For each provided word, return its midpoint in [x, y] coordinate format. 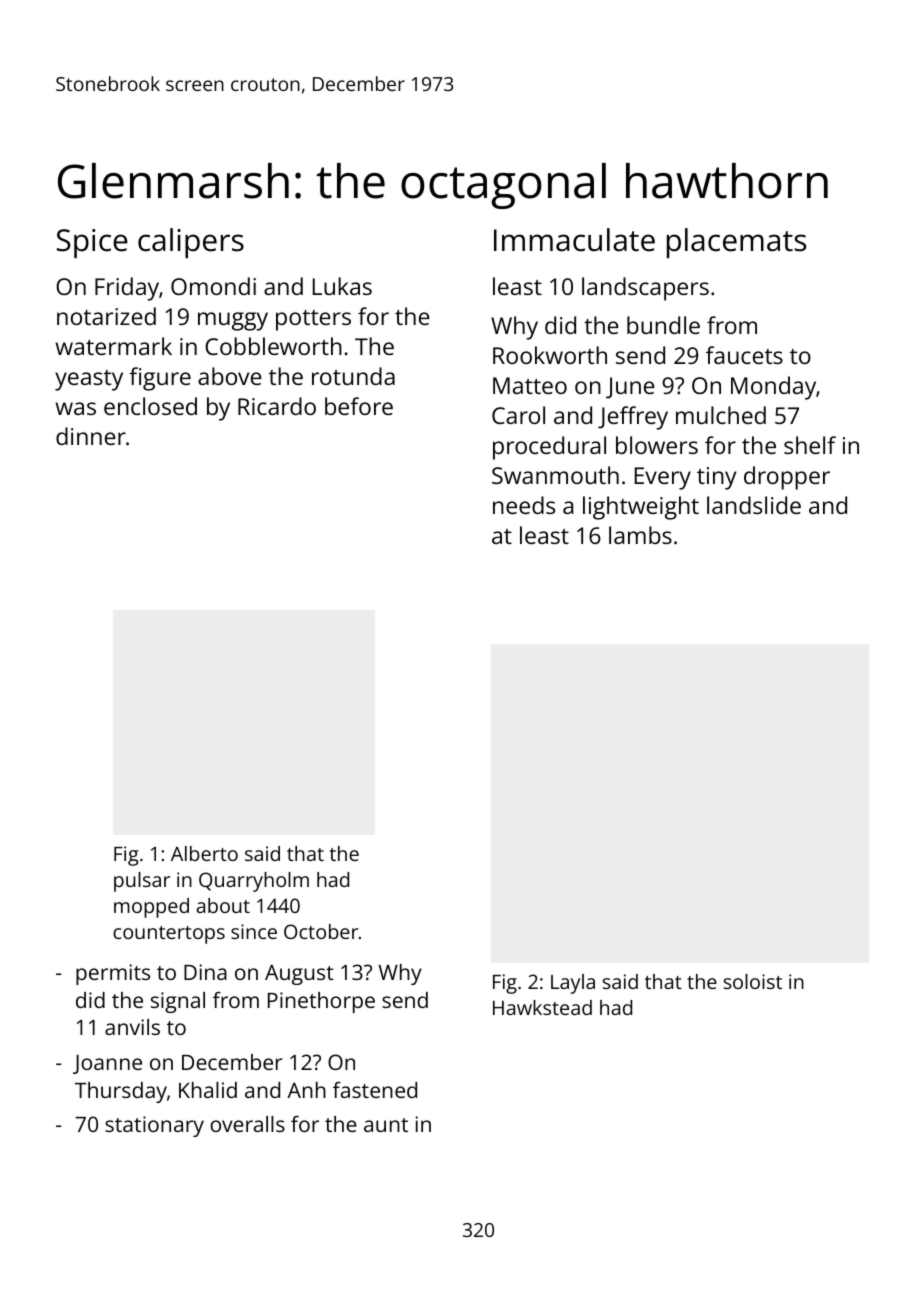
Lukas [342, 286]
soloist [753, 981]
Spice [92, 243]
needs [524, 505]
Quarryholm [254, 882]
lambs [640, 535]
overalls [247, 1124]
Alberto [204, 853]
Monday [773, 388]
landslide [754, 505]
